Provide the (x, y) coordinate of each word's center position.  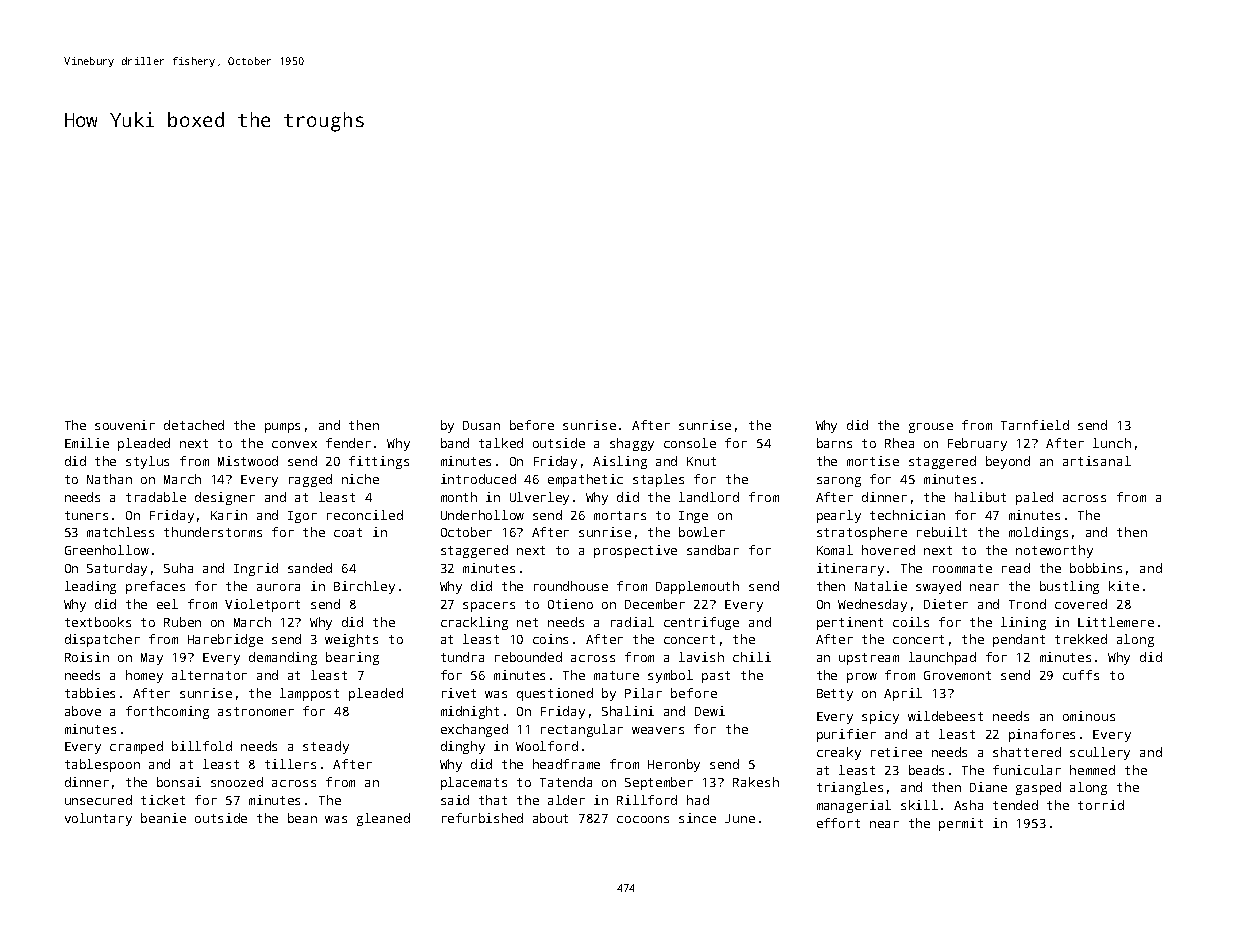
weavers (658, 730)
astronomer (256, 711)
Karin (229, 515)
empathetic (585, 480)
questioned (555, 694)
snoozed (237, 782)
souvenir (125, 425)
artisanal (1097, 461)
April (903, 694)
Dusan (481, 425)
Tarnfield (1035, 425)
